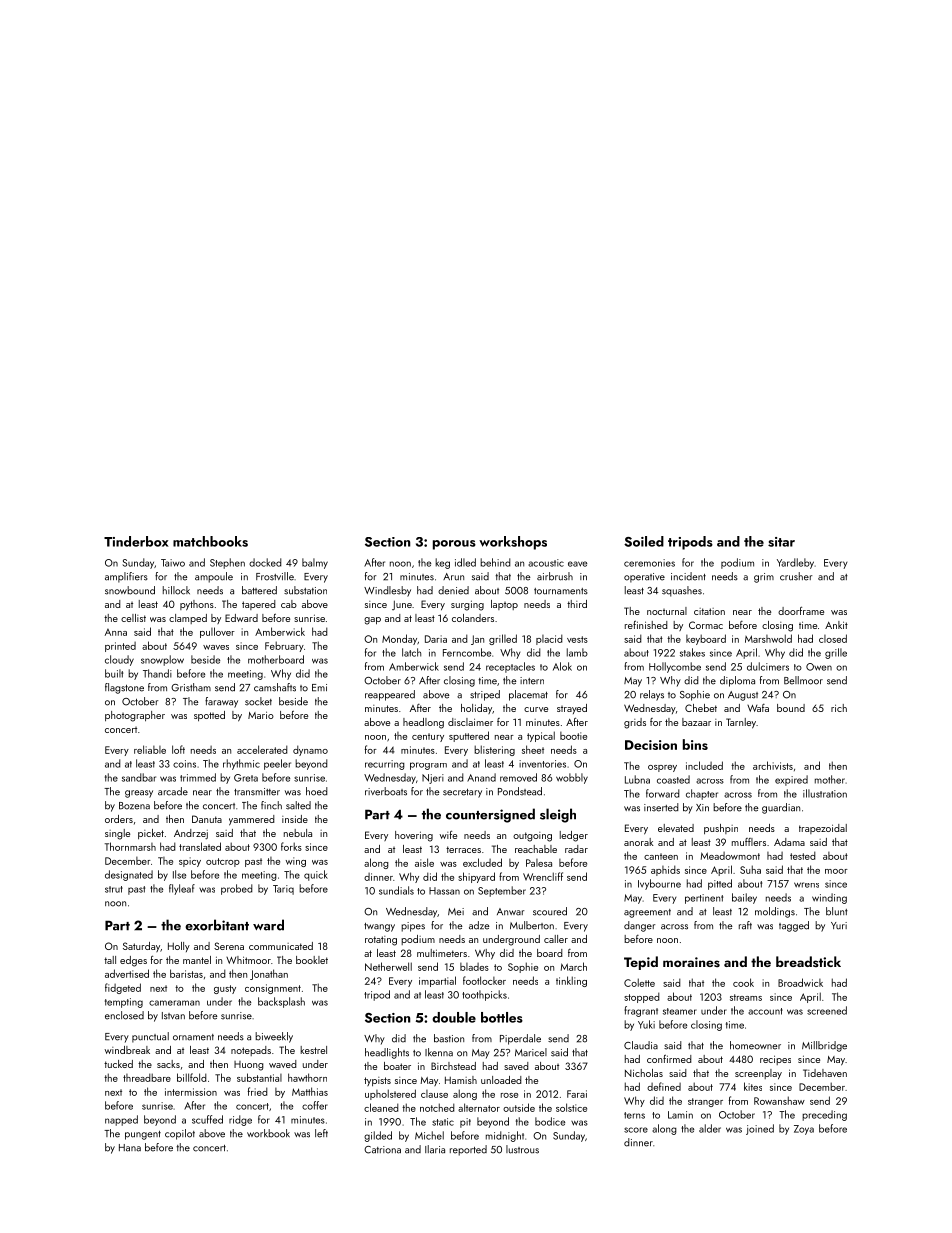 The width and height of the screenshot is (952, 1233). Describe the element at coordinates (789, 842) in the screenshot. I see `Adama` at that location.
